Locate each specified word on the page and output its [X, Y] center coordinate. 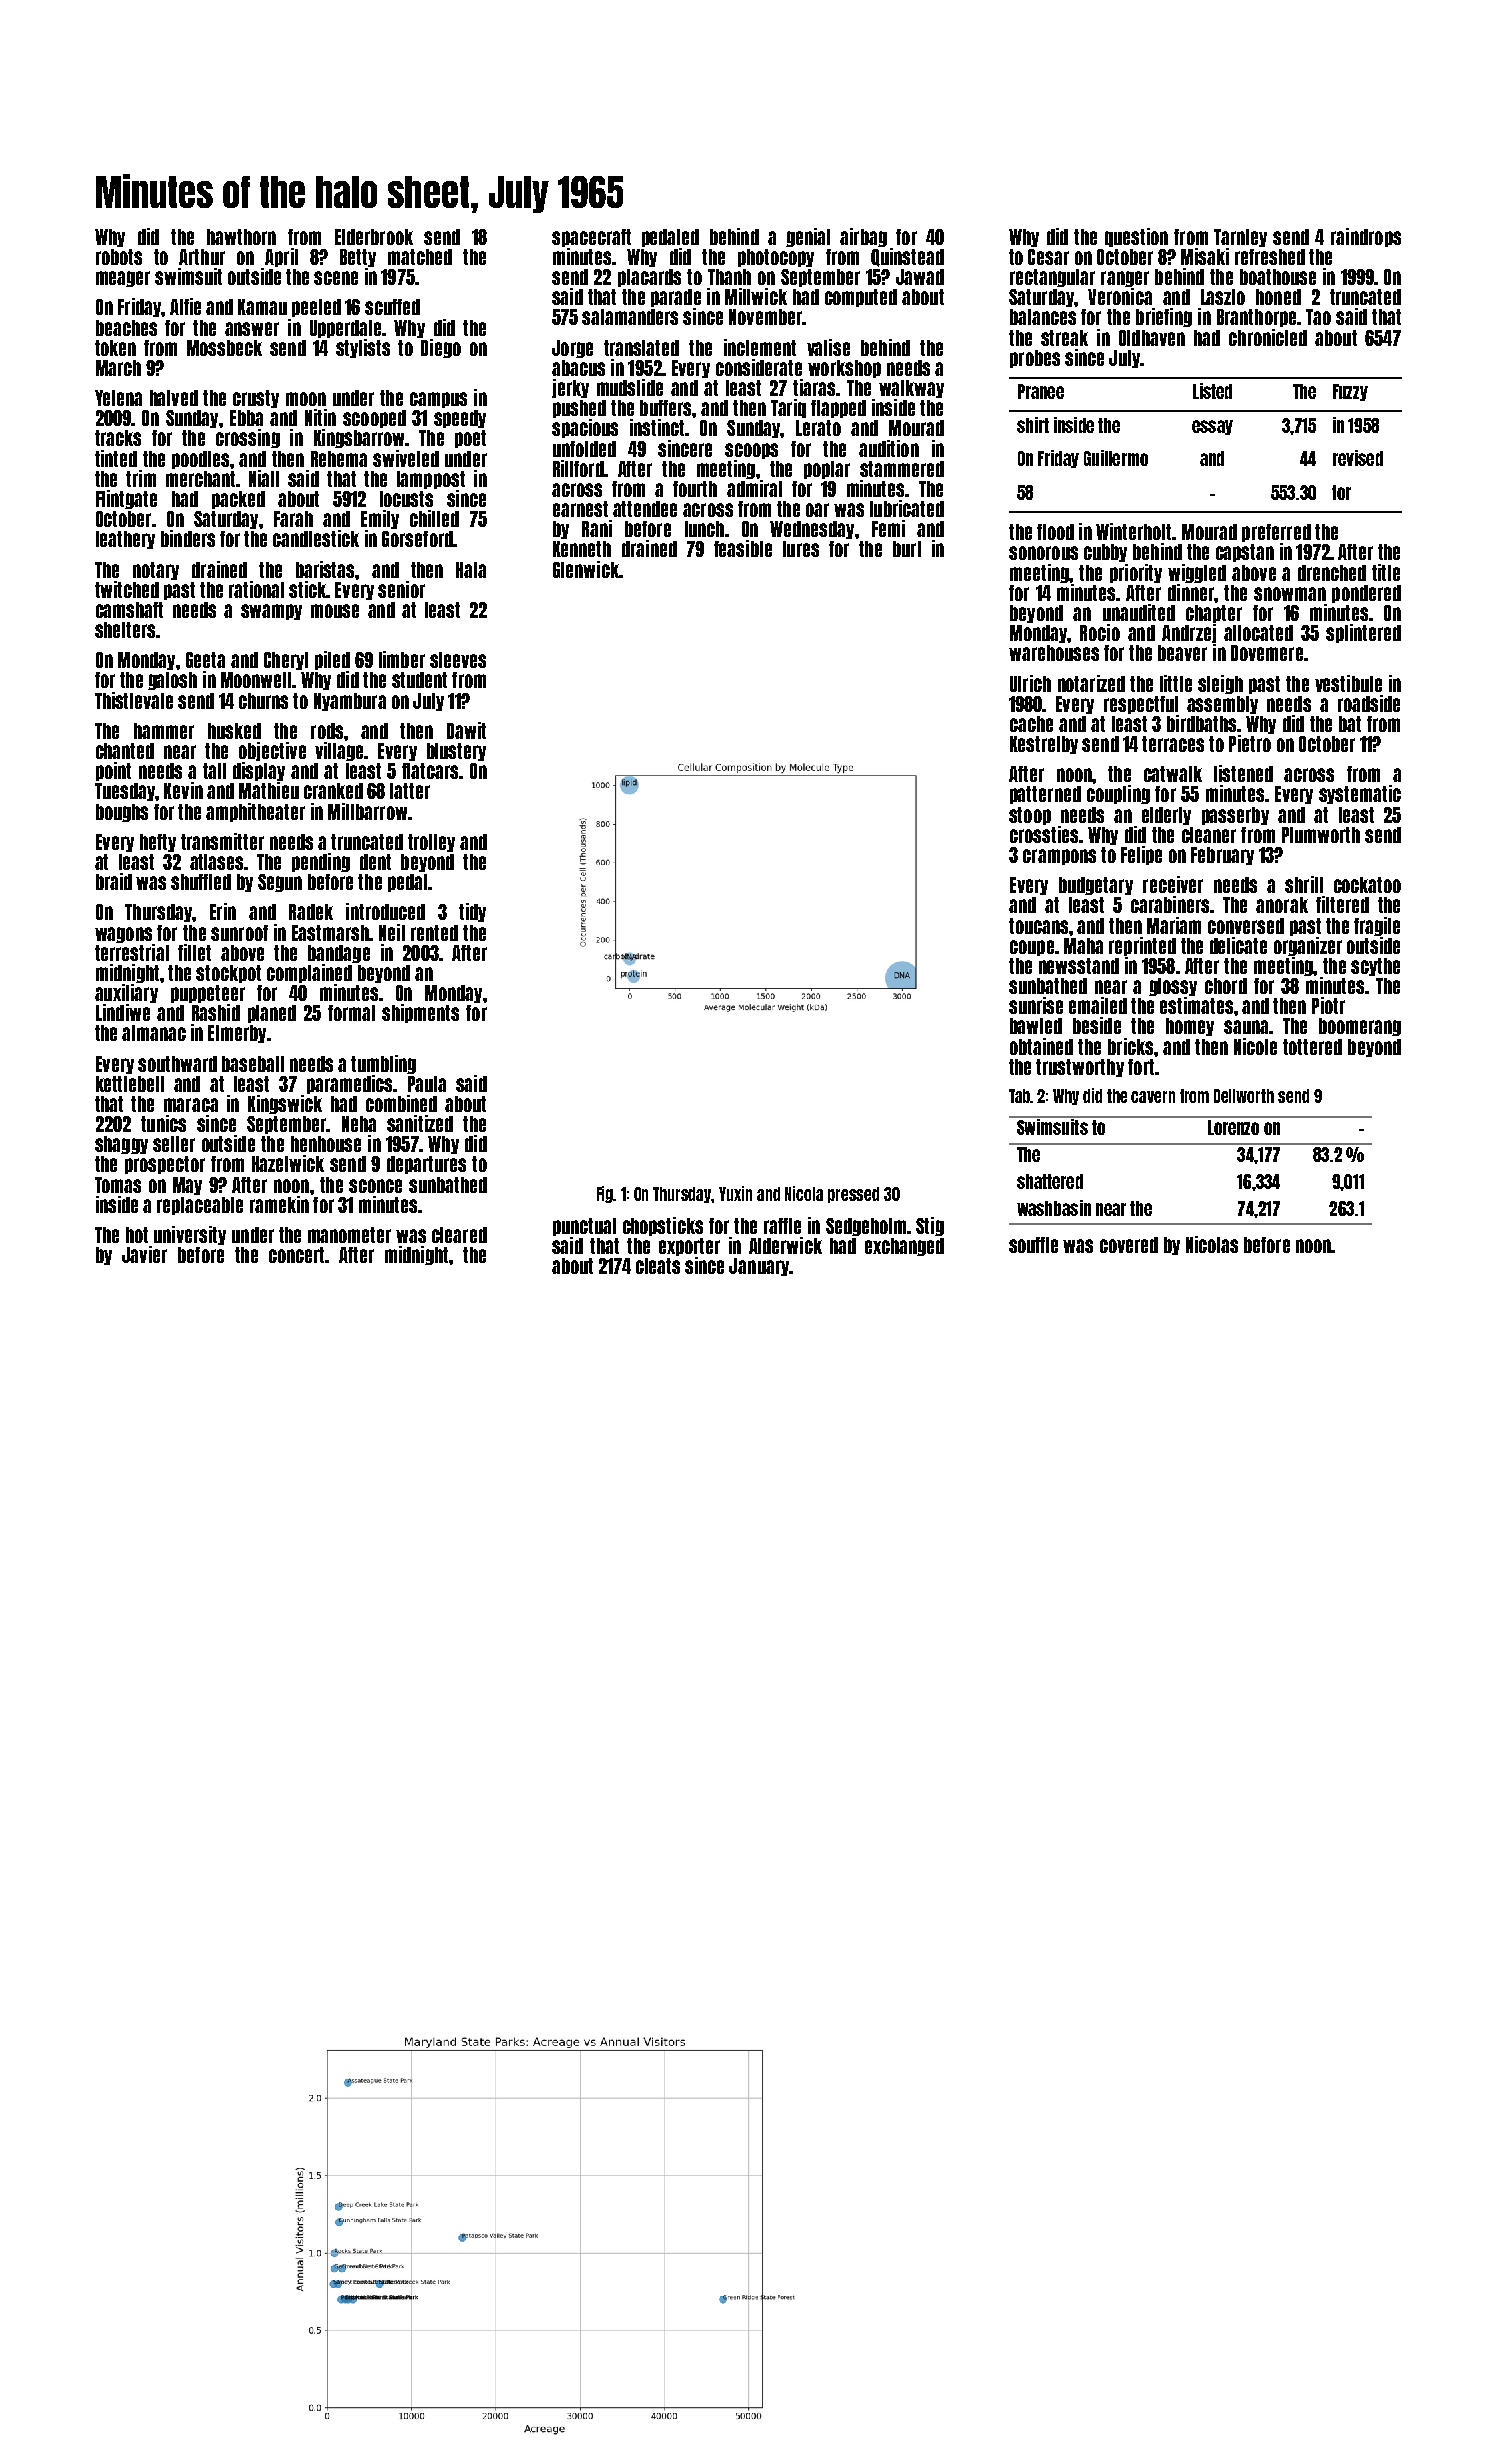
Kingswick [285, 1104]
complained [309, 973]
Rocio [1100, 632]
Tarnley [1240, 238]
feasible [743, 548]
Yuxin [735, 1193]
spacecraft [591, 238]
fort [1141, 1067]
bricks [1130, 1046]
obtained [1041, 1046]
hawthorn [241, 237]
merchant [200, 479]
